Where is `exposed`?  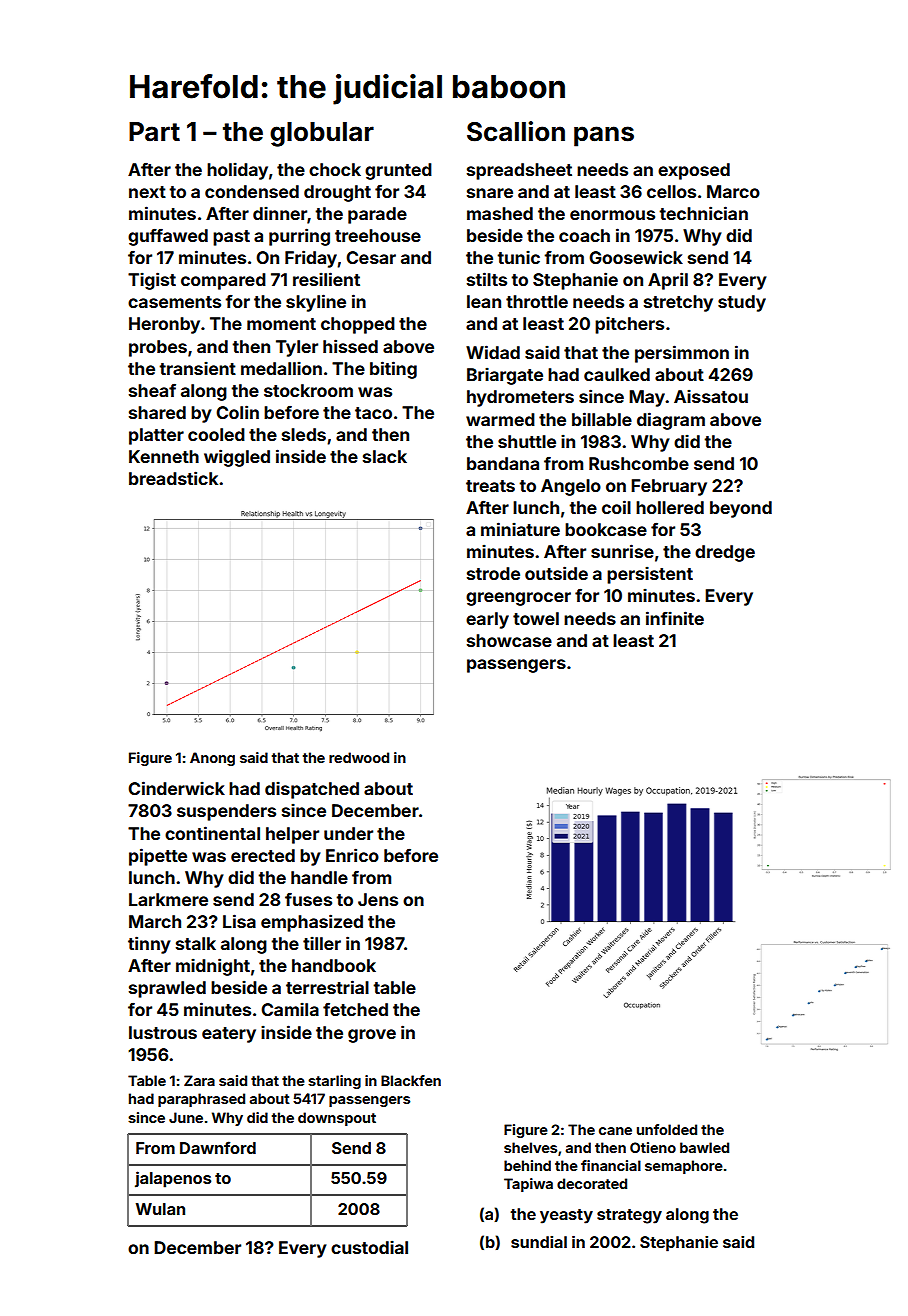 exposed is located at coordinates (694, 171).
